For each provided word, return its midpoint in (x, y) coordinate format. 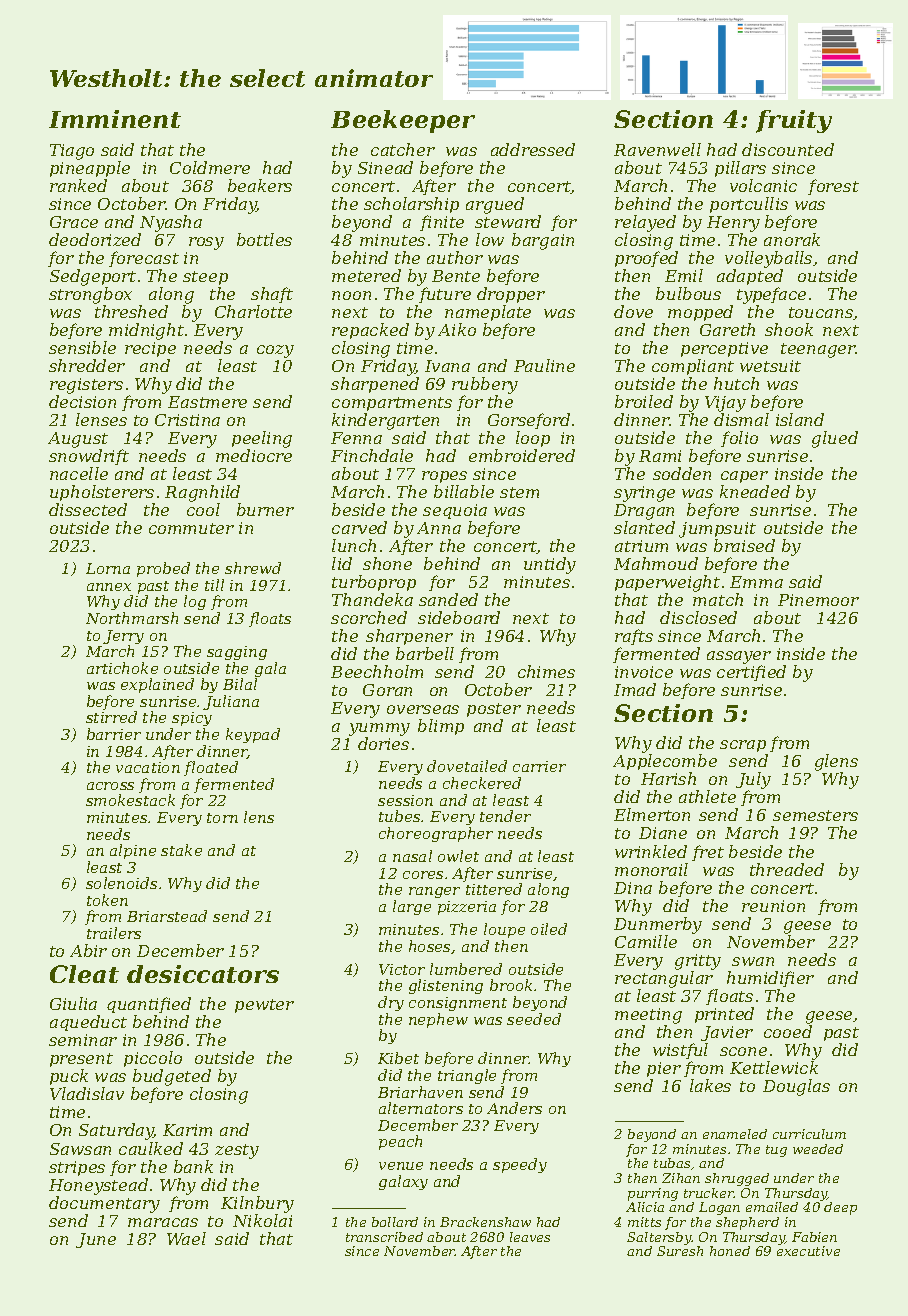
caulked (151, 1148)
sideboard (459, 617)
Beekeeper (403, 121)
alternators (421, 1108)
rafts (634, 637)
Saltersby (659, 1238)
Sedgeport (93, 277)
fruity (794, 121)
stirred (111, 717)
